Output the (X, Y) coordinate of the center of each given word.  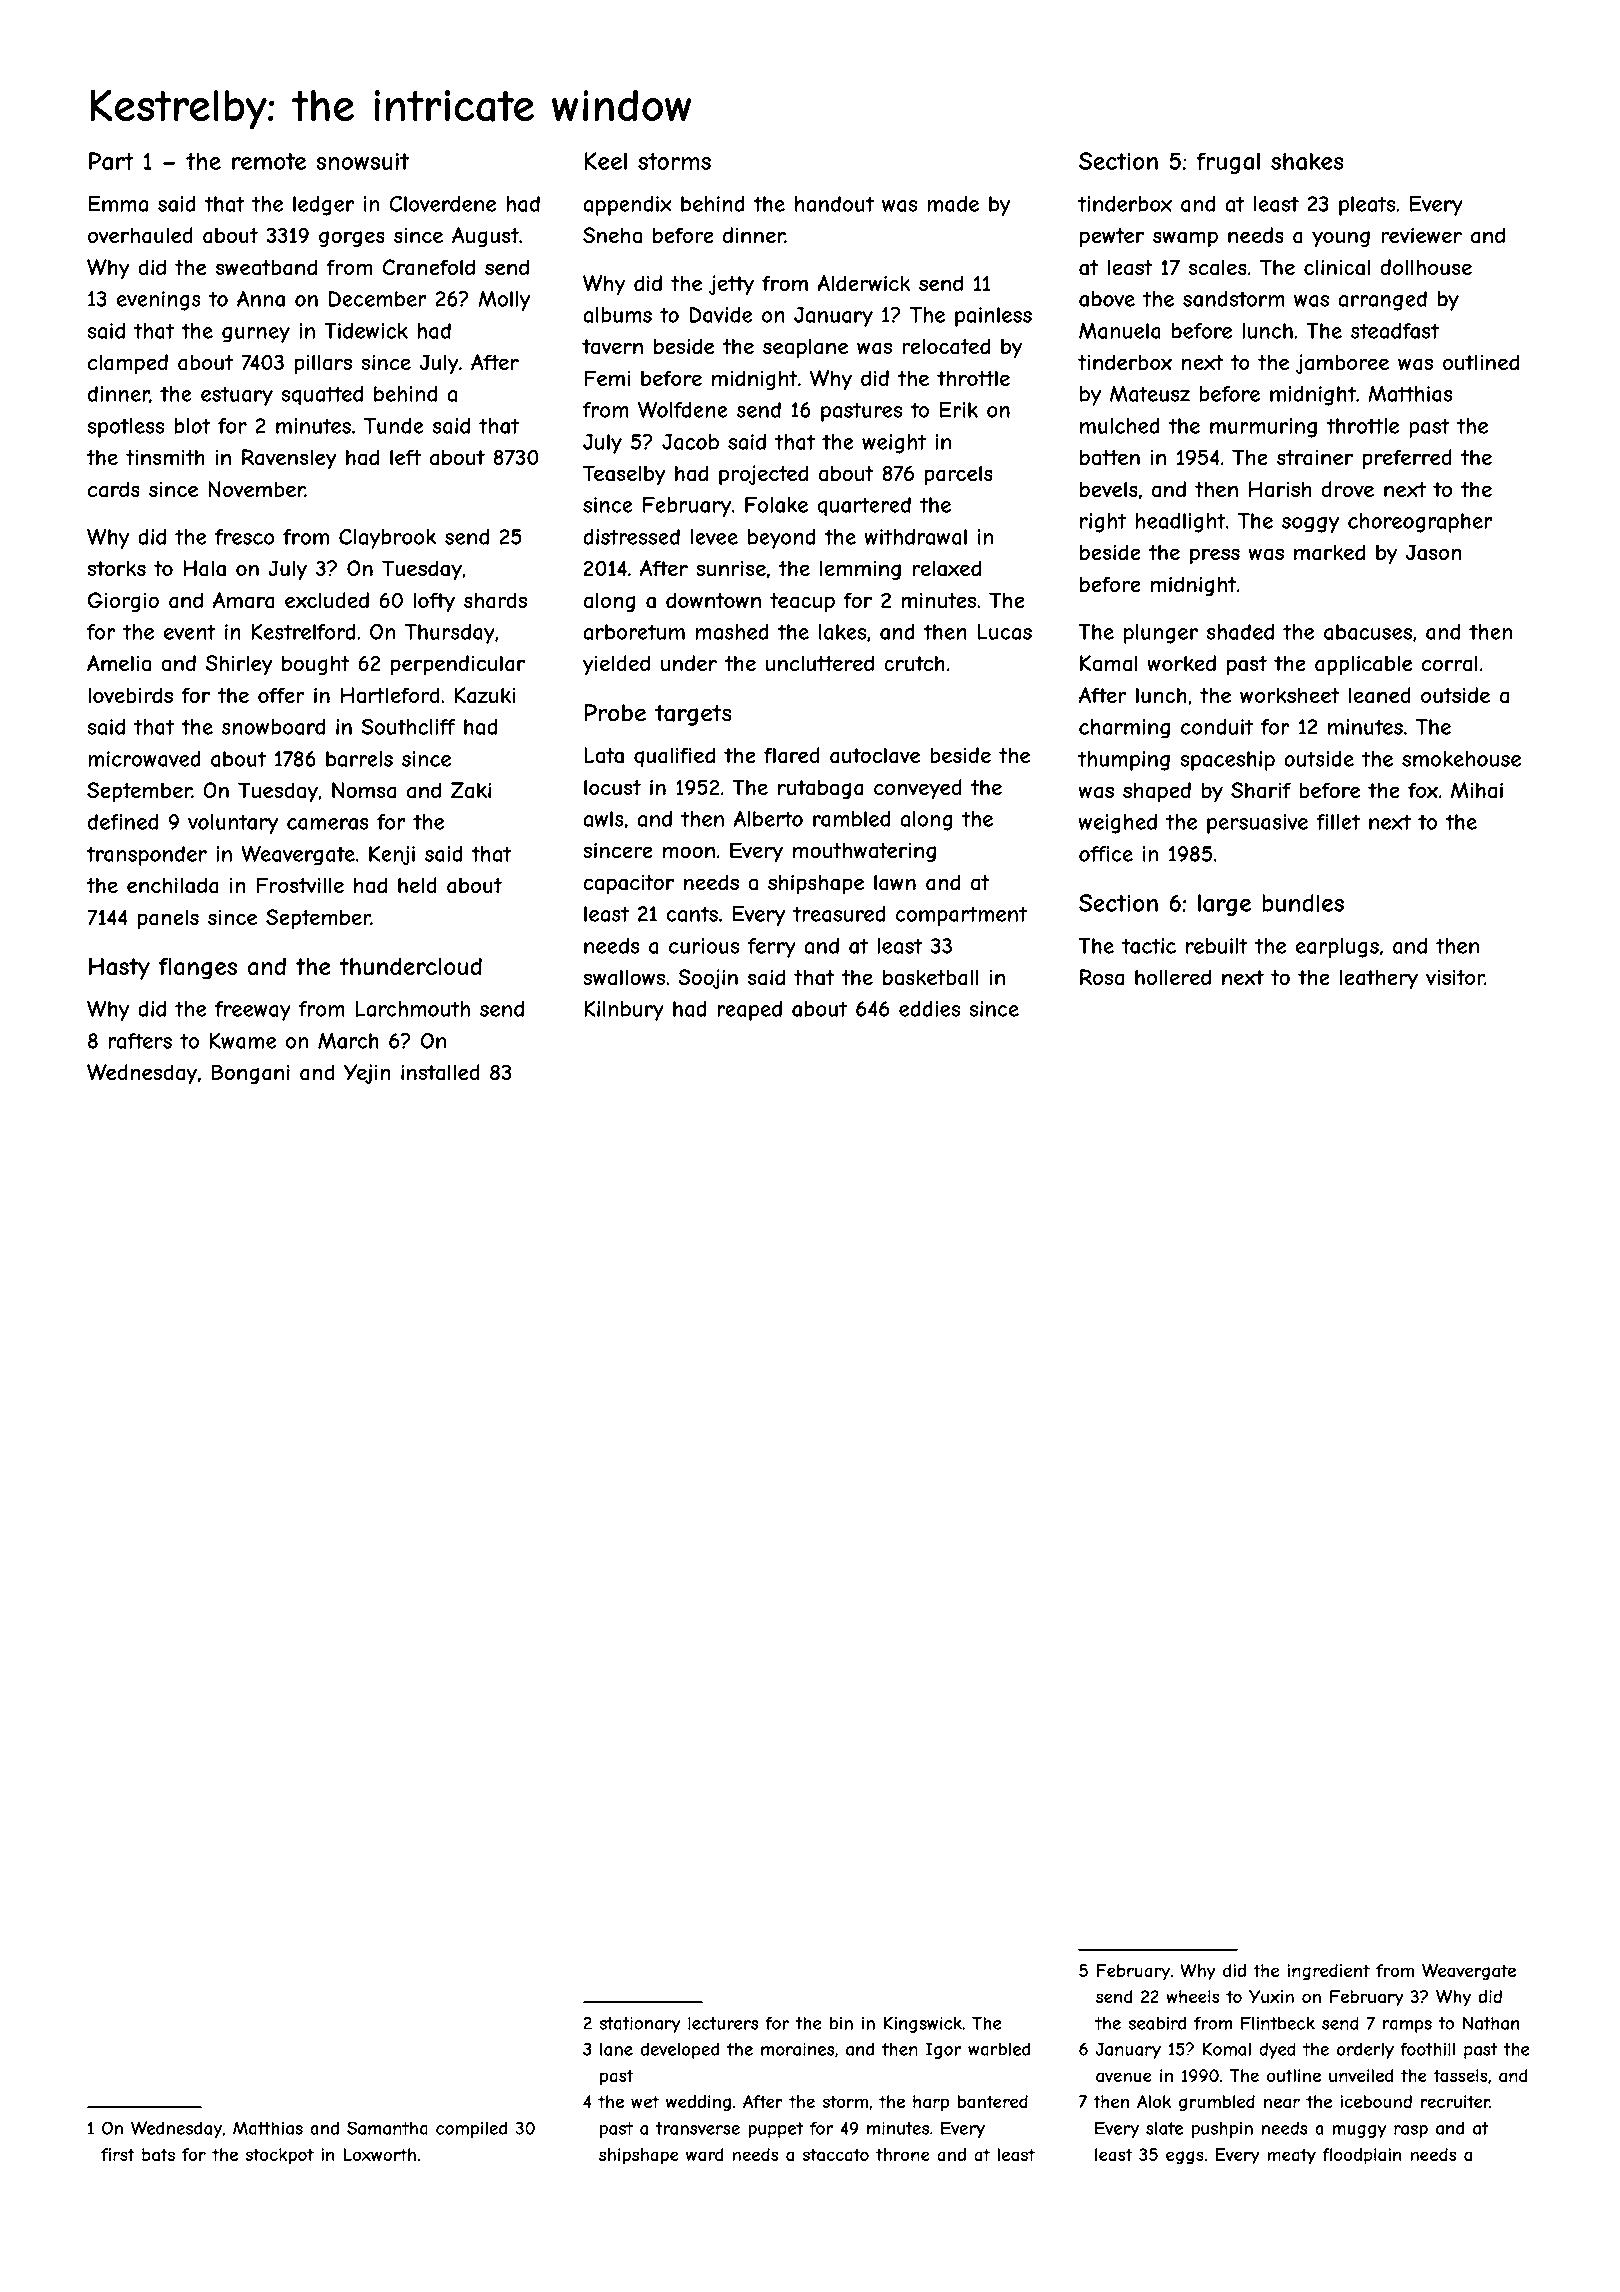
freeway (253, 1011)
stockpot (279, 2156)
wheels (1192, 1996)
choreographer (1420, 523)
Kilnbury (624, 1011)
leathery (1379, 979)
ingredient (1329, 1972)
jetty (731, 285)
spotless (125, 428)
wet (645, 2101)
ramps (1407, 2026)
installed (440, 1072)
